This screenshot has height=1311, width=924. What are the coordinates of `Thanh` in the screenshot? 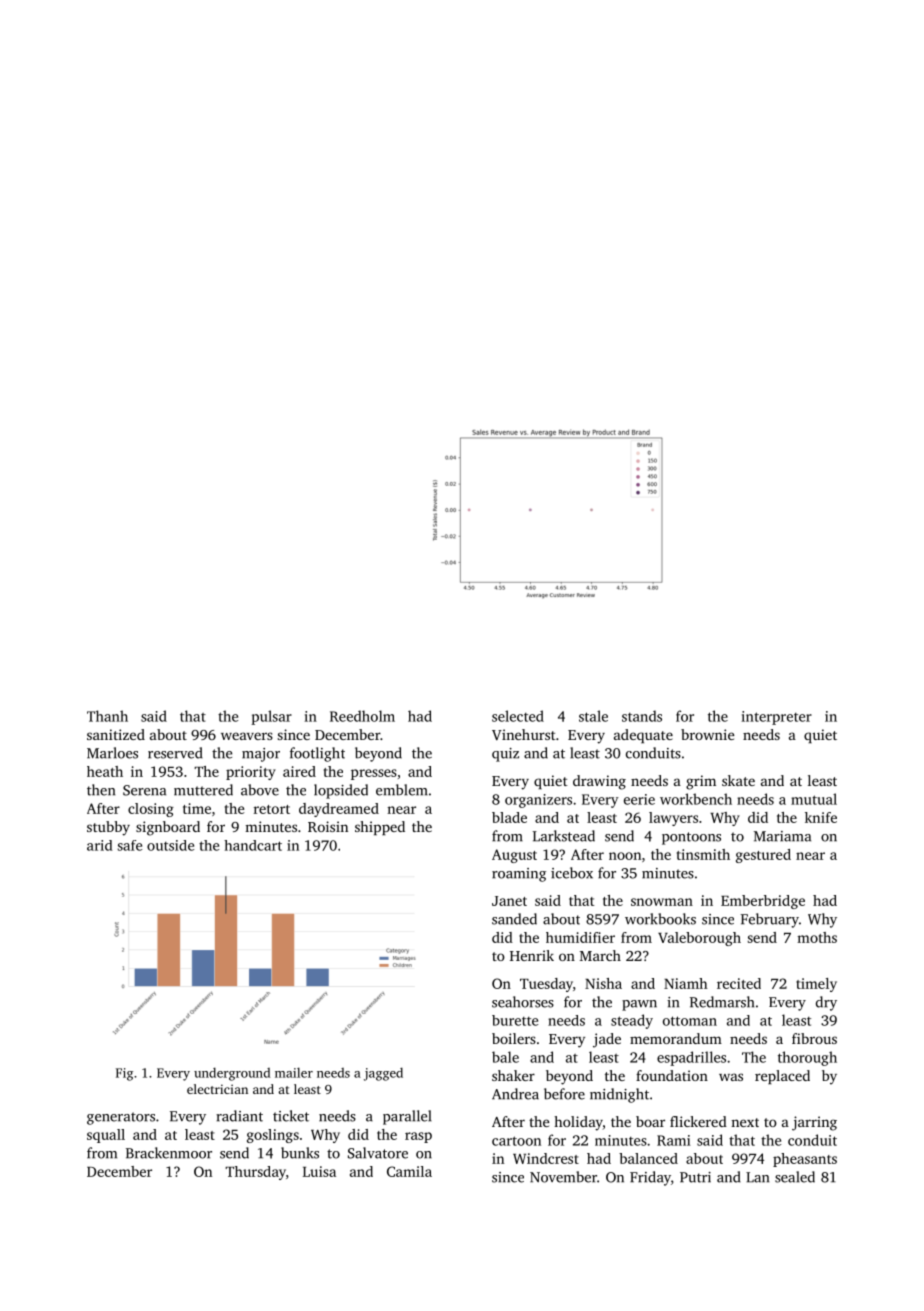 It's located at (107, 716).
